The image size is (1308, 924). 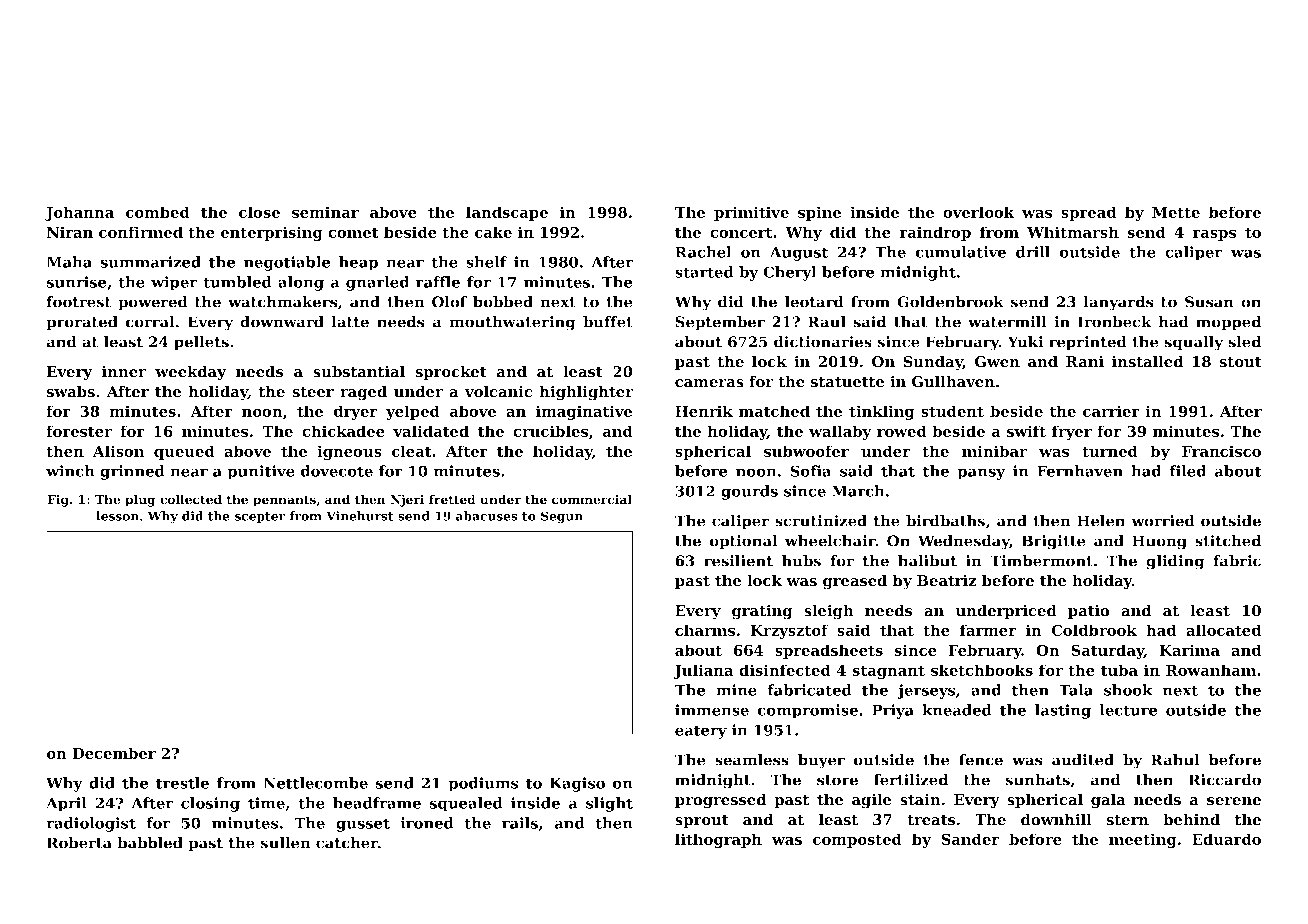 I want to click on Gullhaven, so click(x=953, y=381).
